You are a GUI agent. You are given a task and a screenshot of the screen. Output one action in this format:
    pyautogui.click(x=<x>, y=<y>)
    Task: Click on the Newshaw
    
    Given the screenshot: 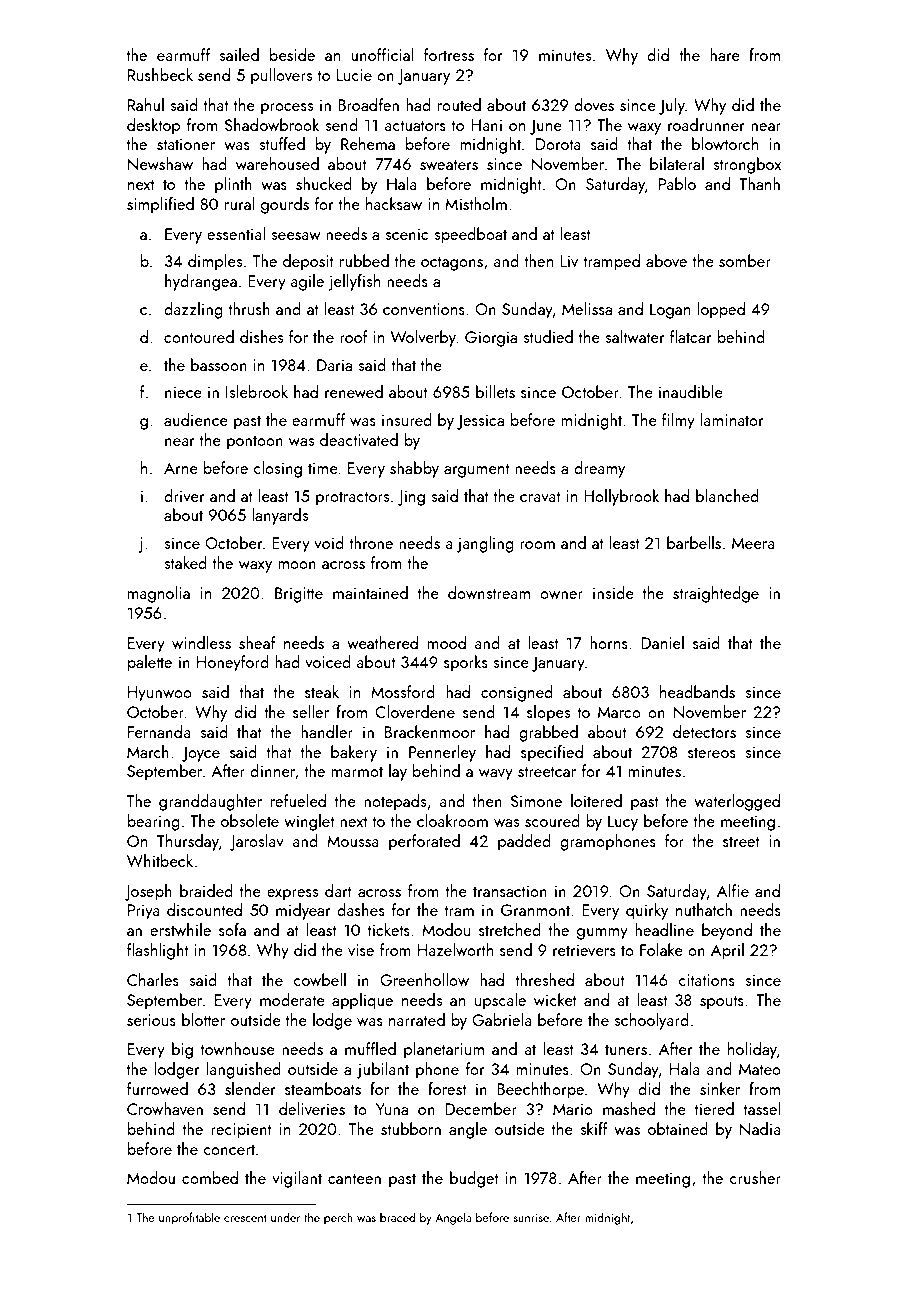 What is the action you would take?
    pyautogui.click(x=160, y=164)
